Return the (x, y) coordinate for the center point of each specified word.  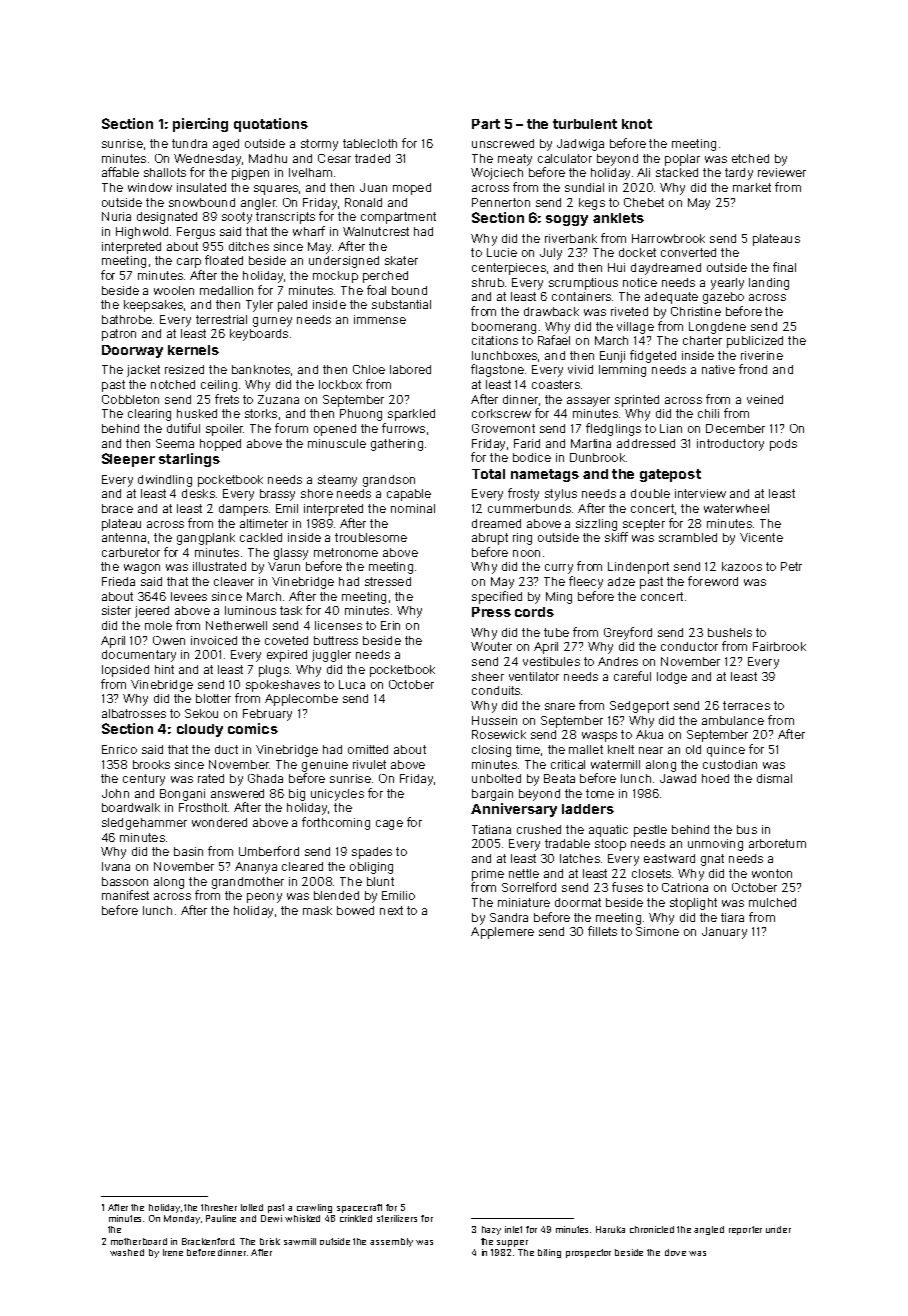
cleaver (234, 581)
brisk (270, 1241)
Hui (616, 267)
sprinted (637, 401)
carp (189, 263)
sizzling (596, 525)
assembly (391, 1242)
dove (675, 1252)
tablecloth (370, 143)
